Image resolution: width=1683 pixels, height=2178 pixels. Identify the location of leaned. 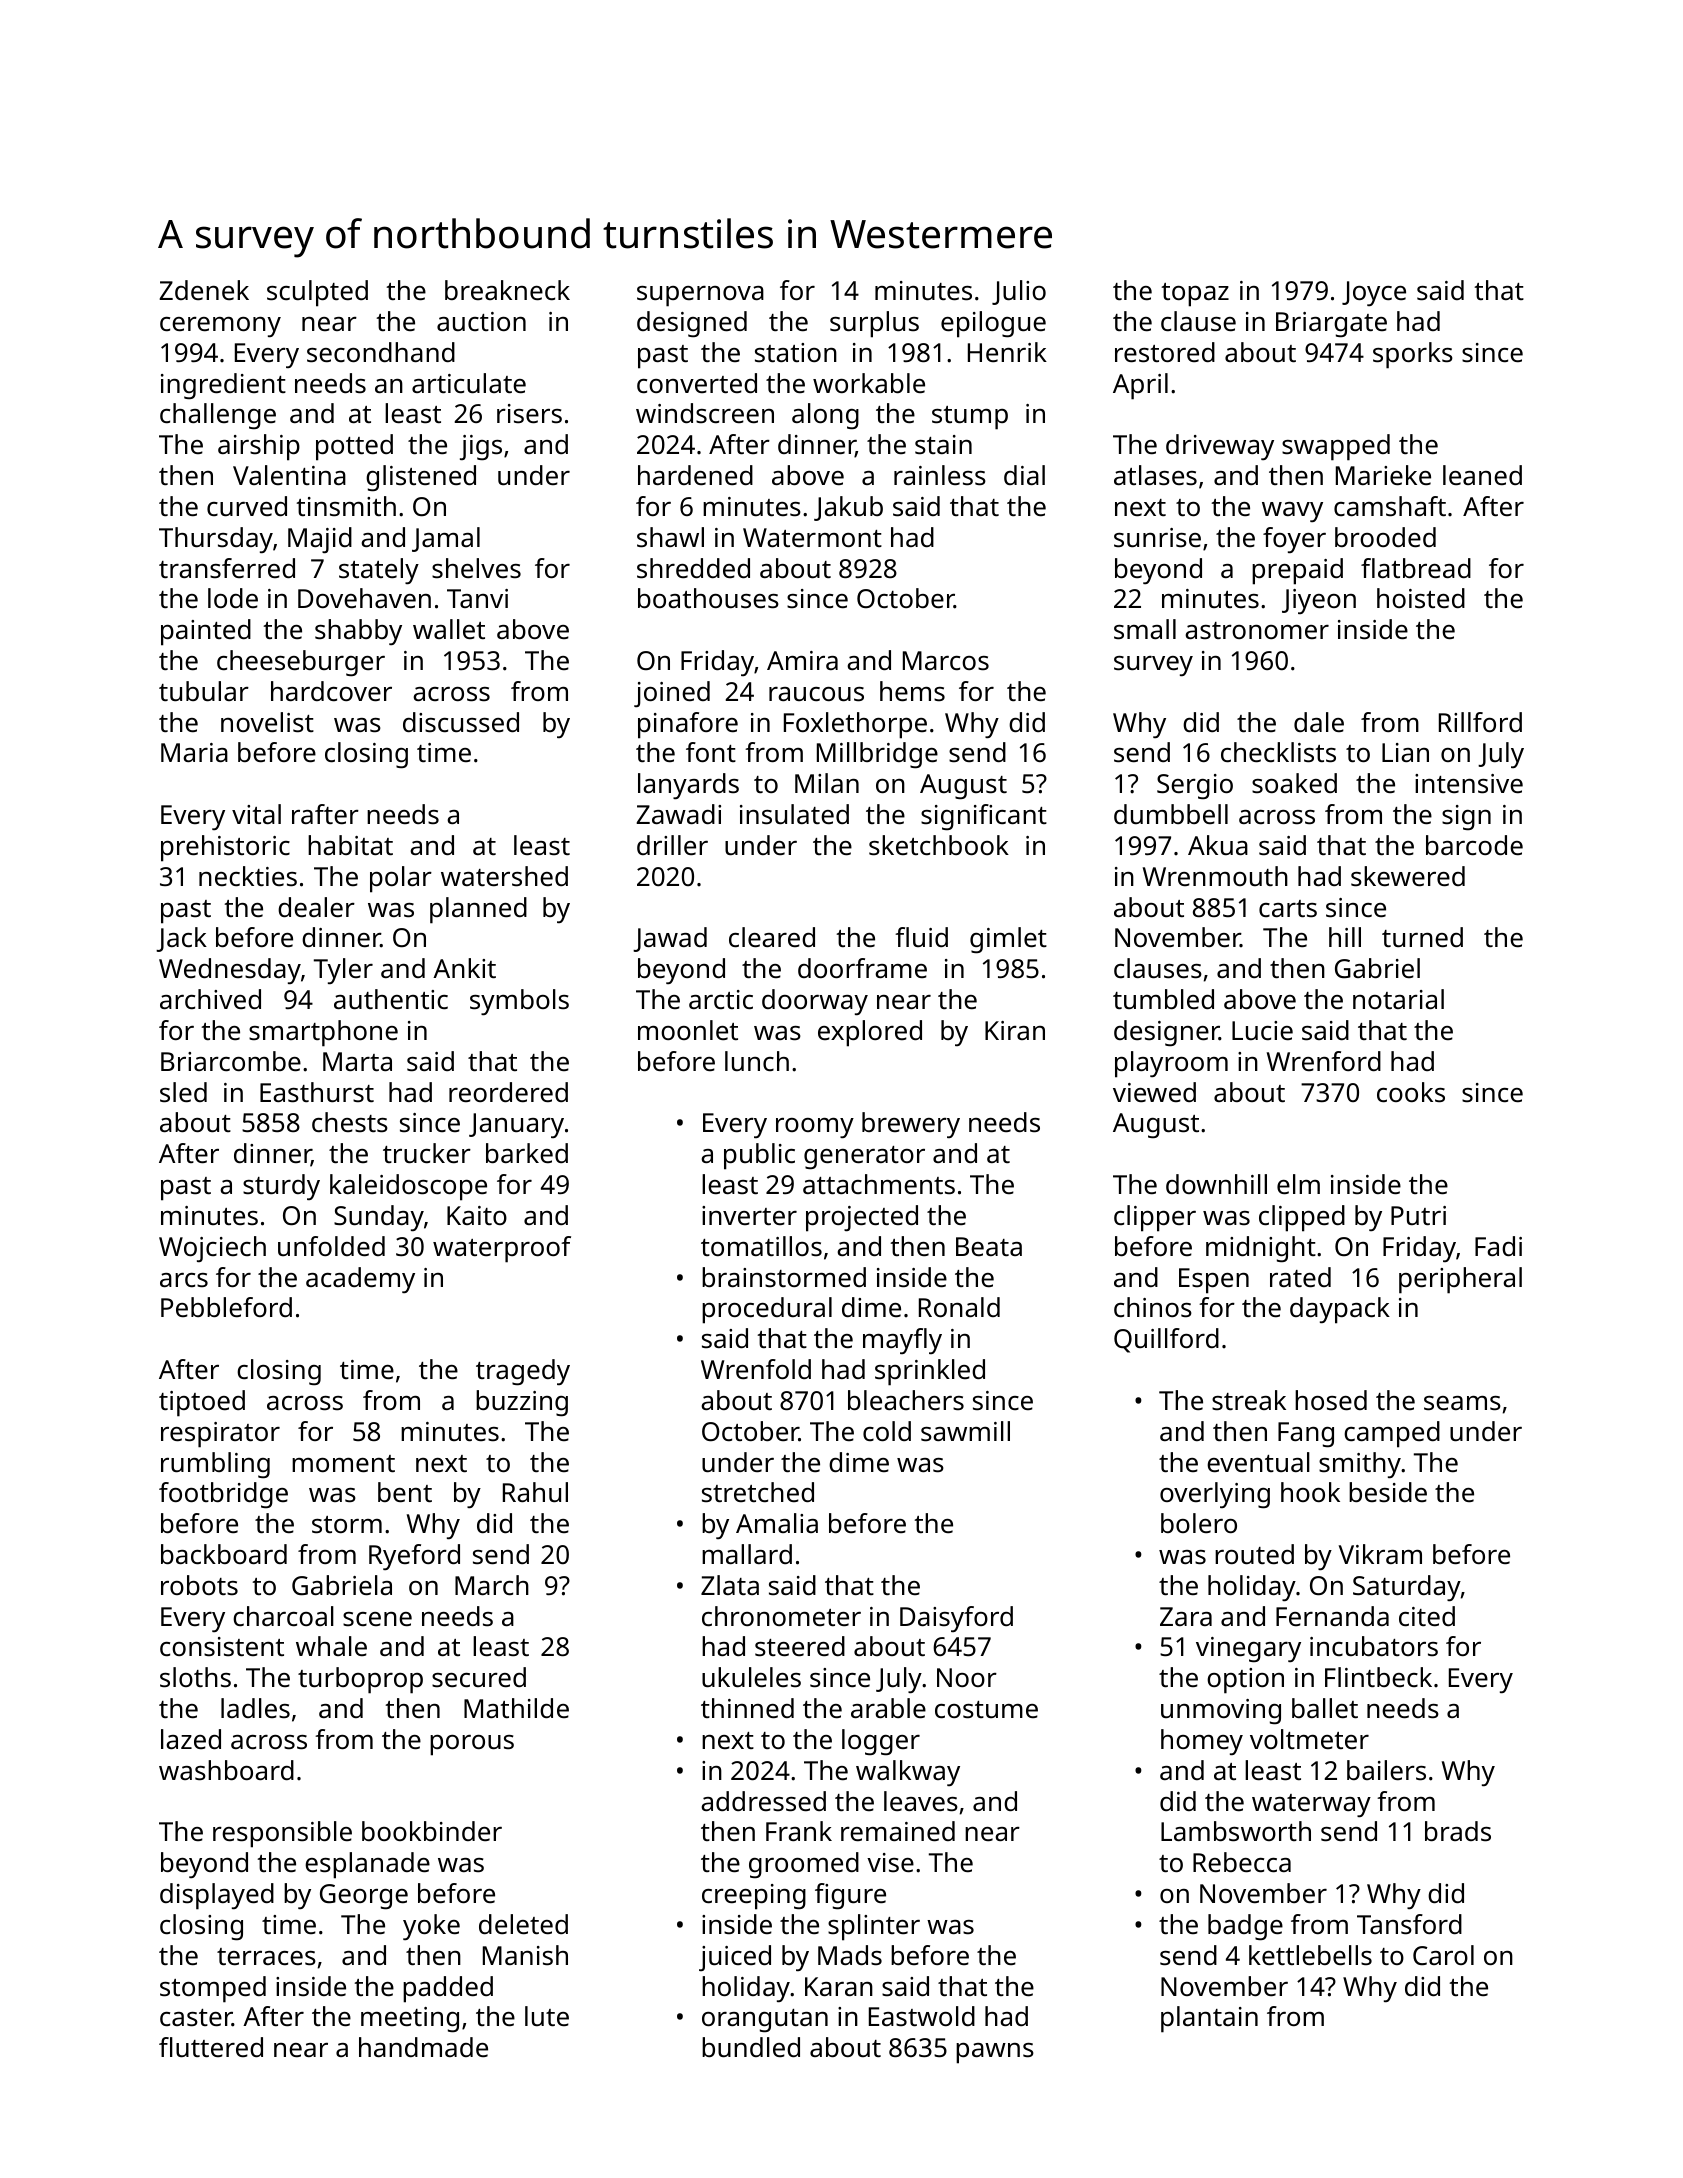
(1482, 475).
